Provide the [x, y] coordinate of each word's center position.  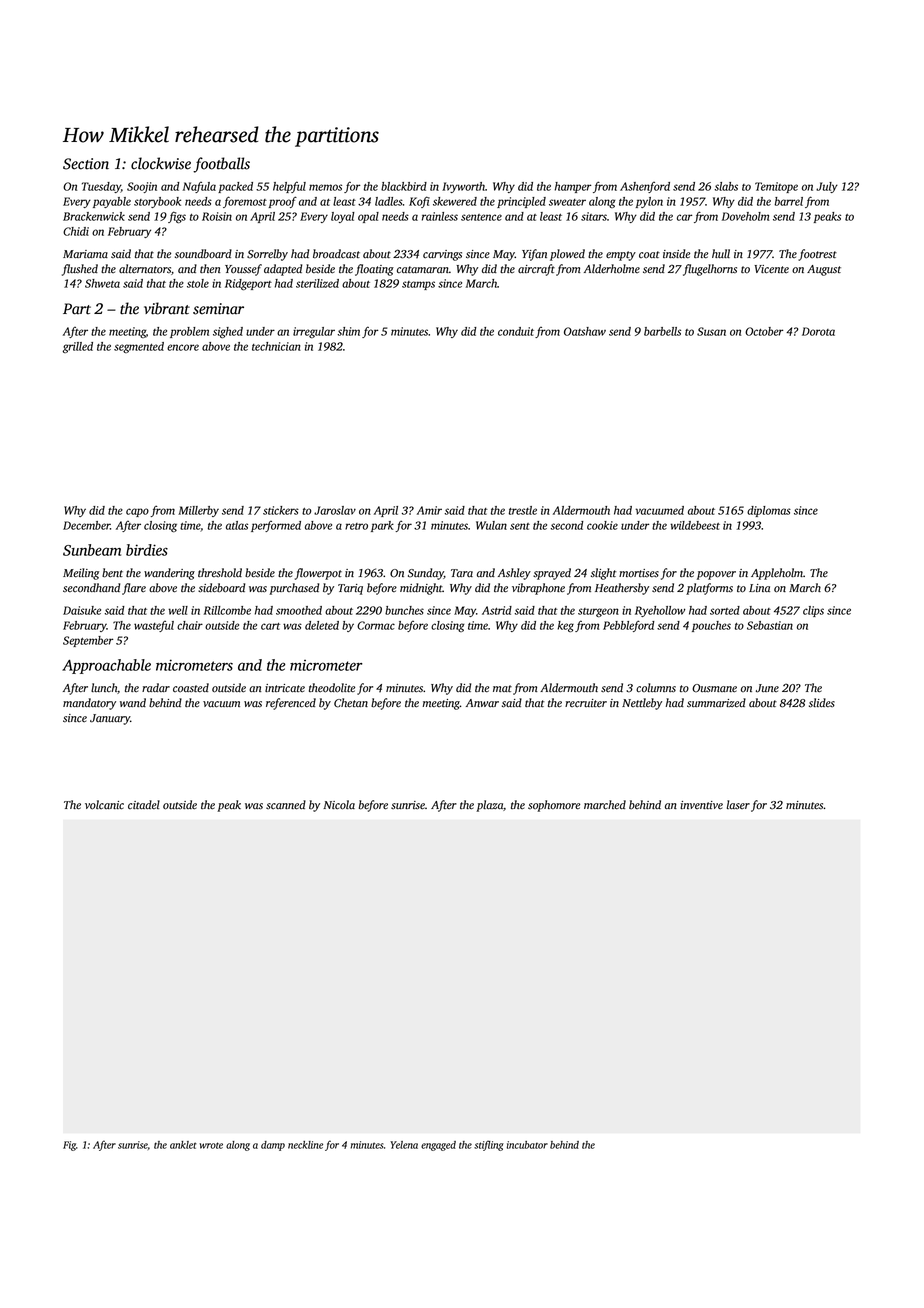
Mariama [85, 254]
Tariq [350, 589]
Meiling [81, 574]
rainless [440, 216]
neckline [305, 1145]
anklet [183, 1145]
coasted [191, 688]
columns [656, 688]
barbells [662, 331]
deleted [322, 625]
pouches [711, 626]
